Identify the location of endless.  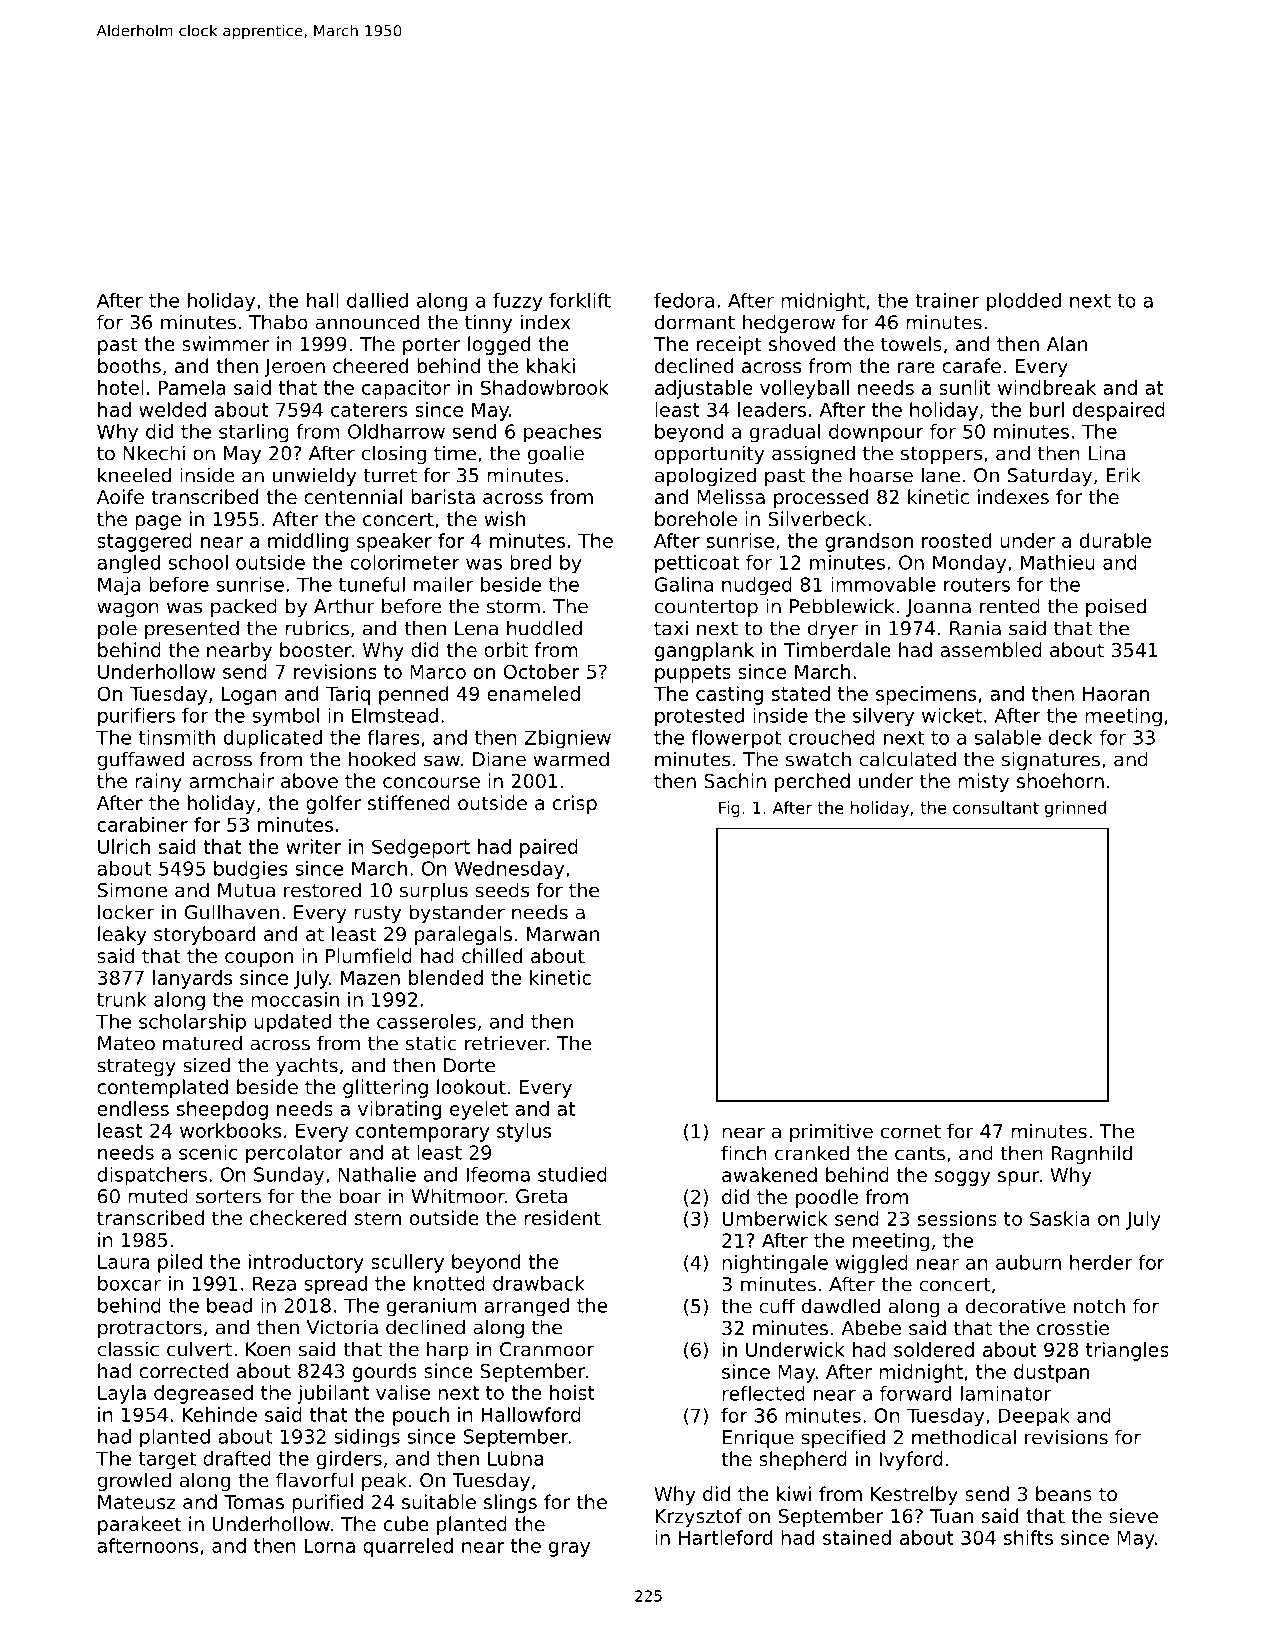
(133, 1108).
